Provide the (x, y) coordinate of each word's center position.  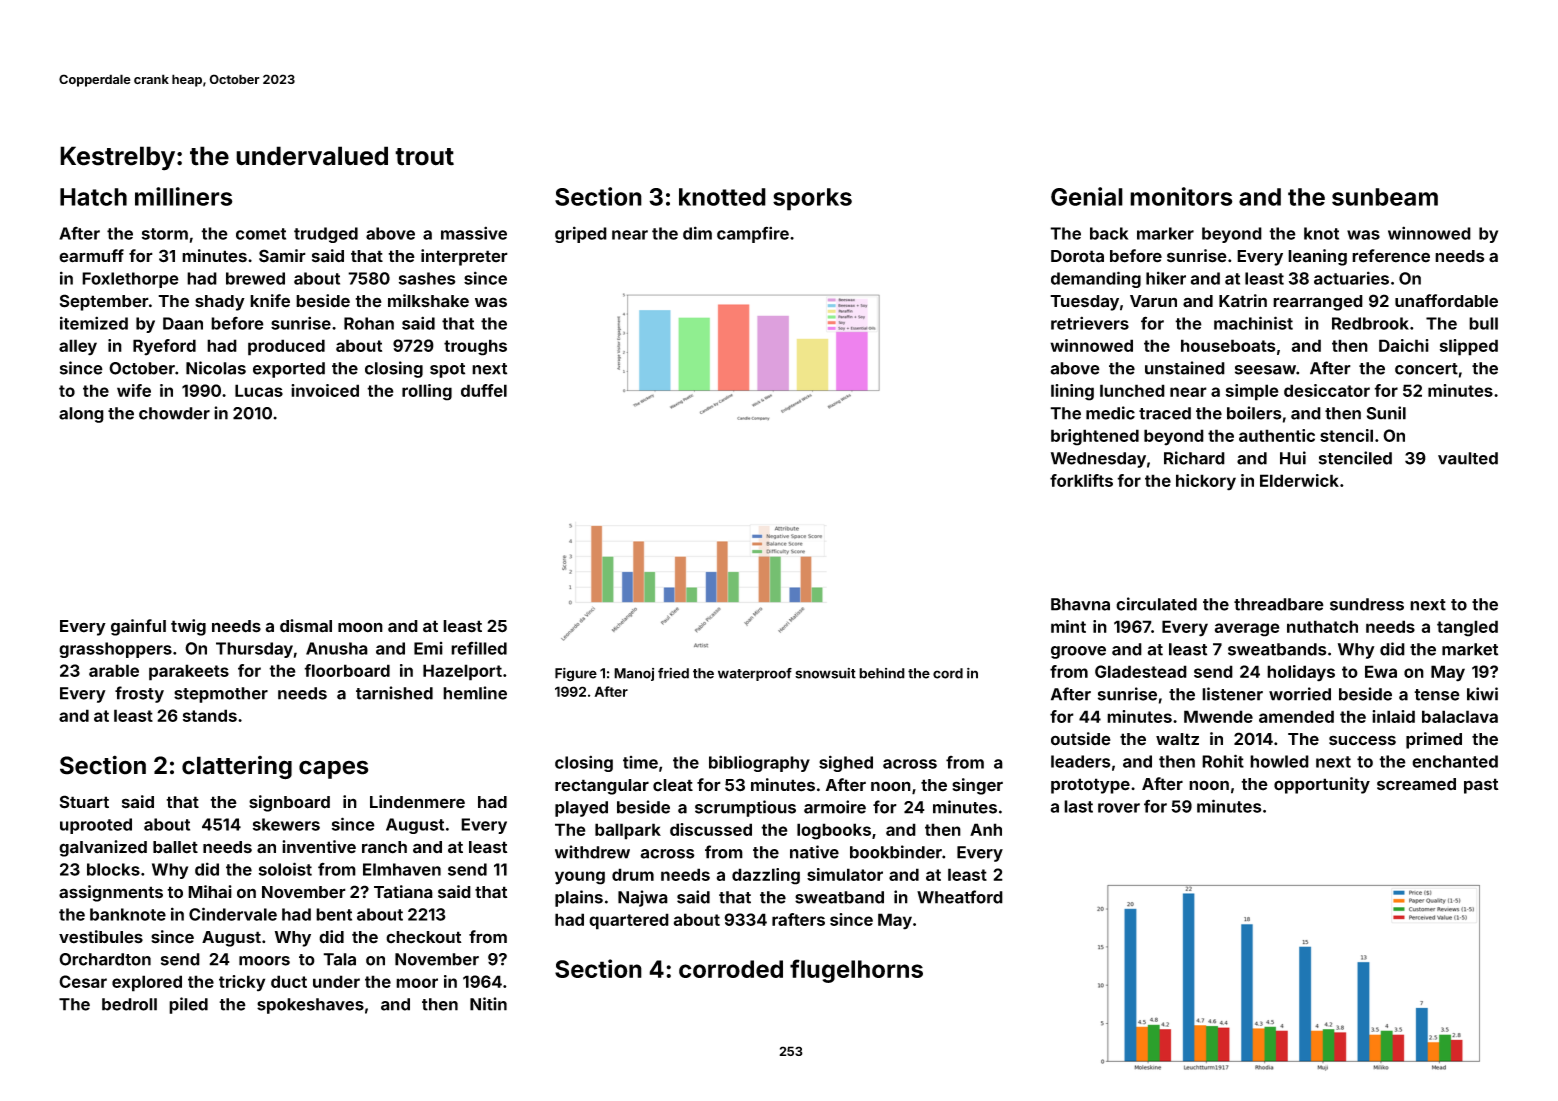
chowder (174, 413)
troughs (475, 347)
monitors (1181, 196)
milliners (184, 196)
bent (334, 914)
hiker (1166, 278)
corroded (731, 969)
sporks (812, 199)
